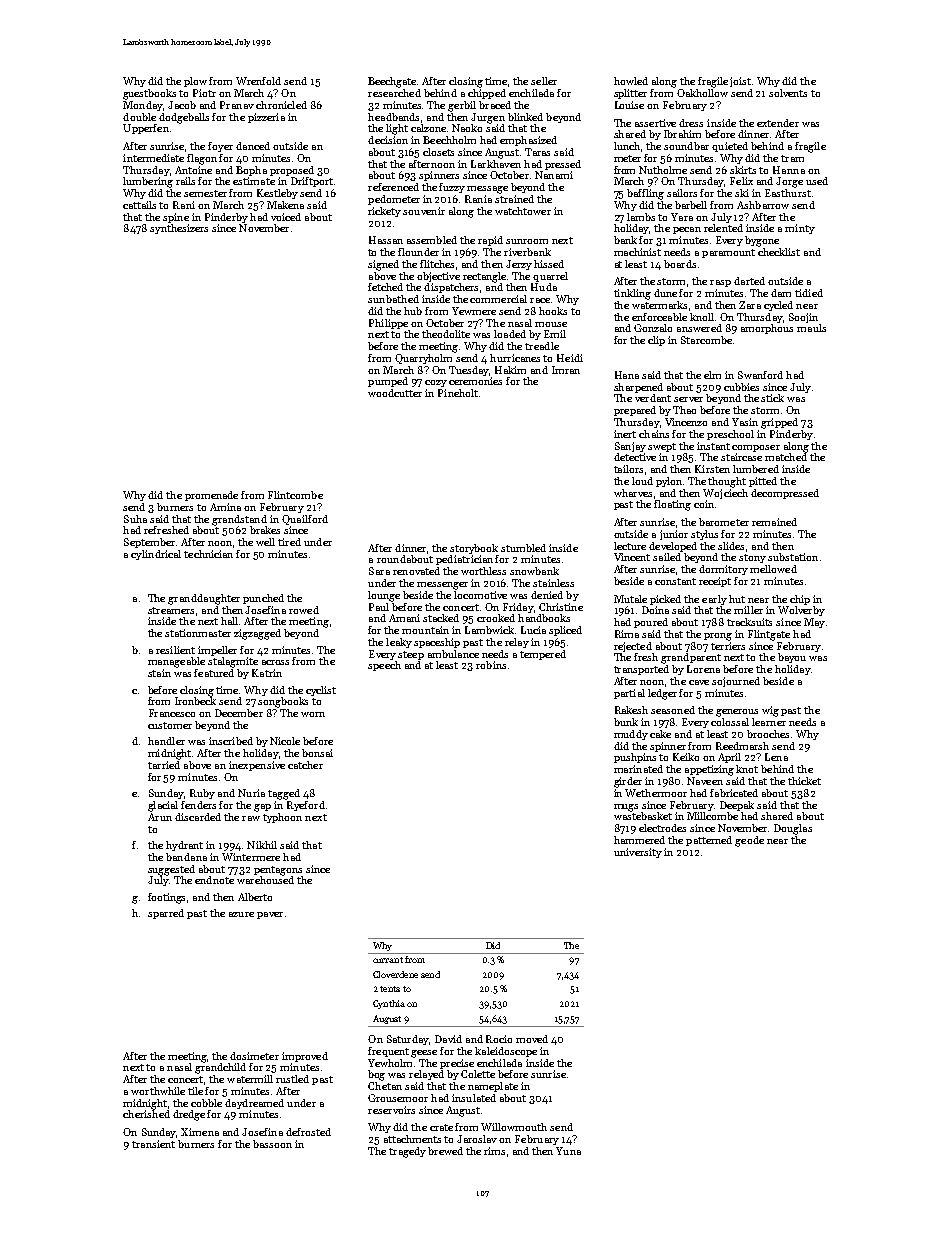  What do you see at coordinates (388, 960) in the screenshot?
I see `currant` at bounding box center [388, 960].
